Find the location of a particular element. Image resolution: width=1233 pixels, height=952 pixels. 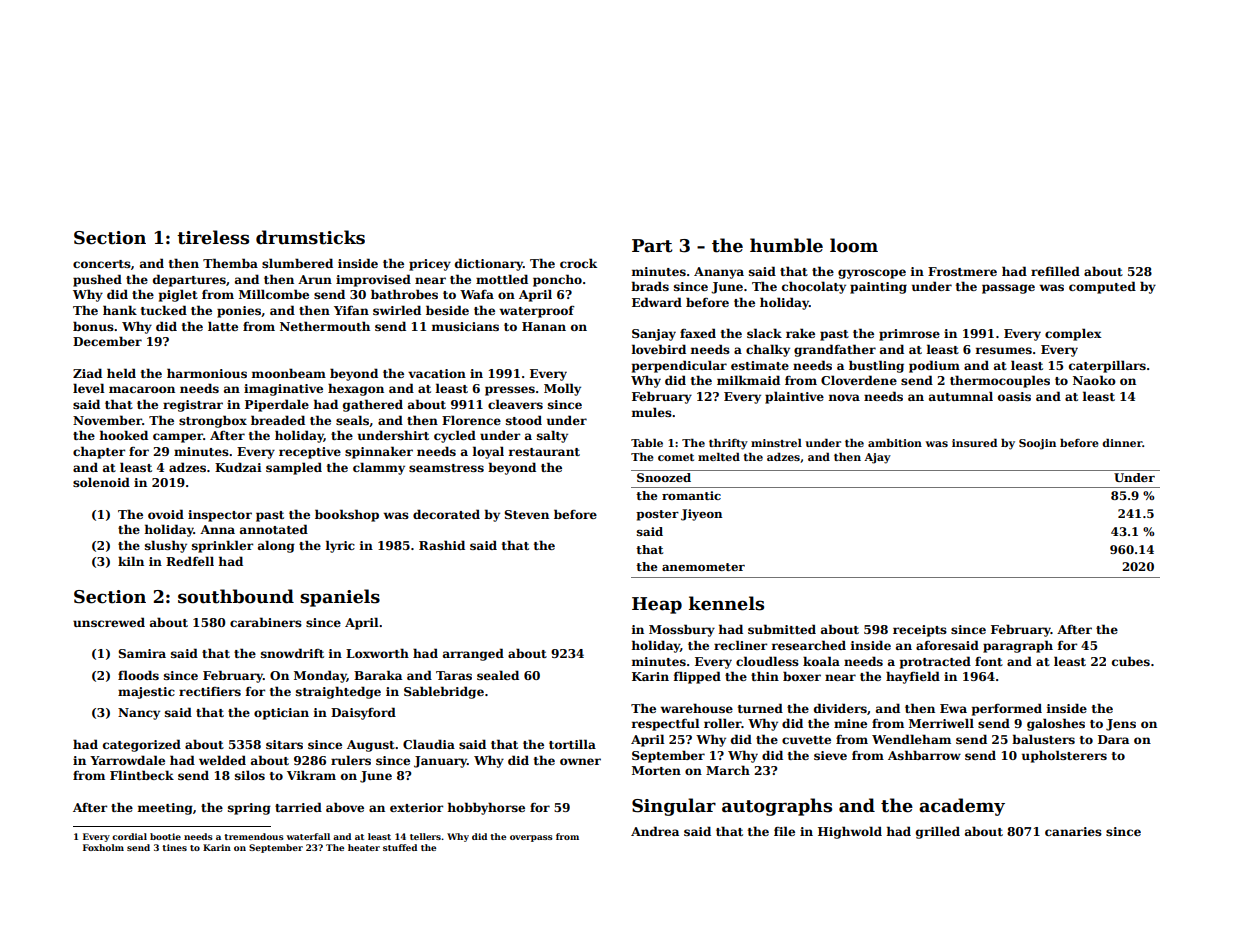

southbound is located at coordinates (236, 596).
